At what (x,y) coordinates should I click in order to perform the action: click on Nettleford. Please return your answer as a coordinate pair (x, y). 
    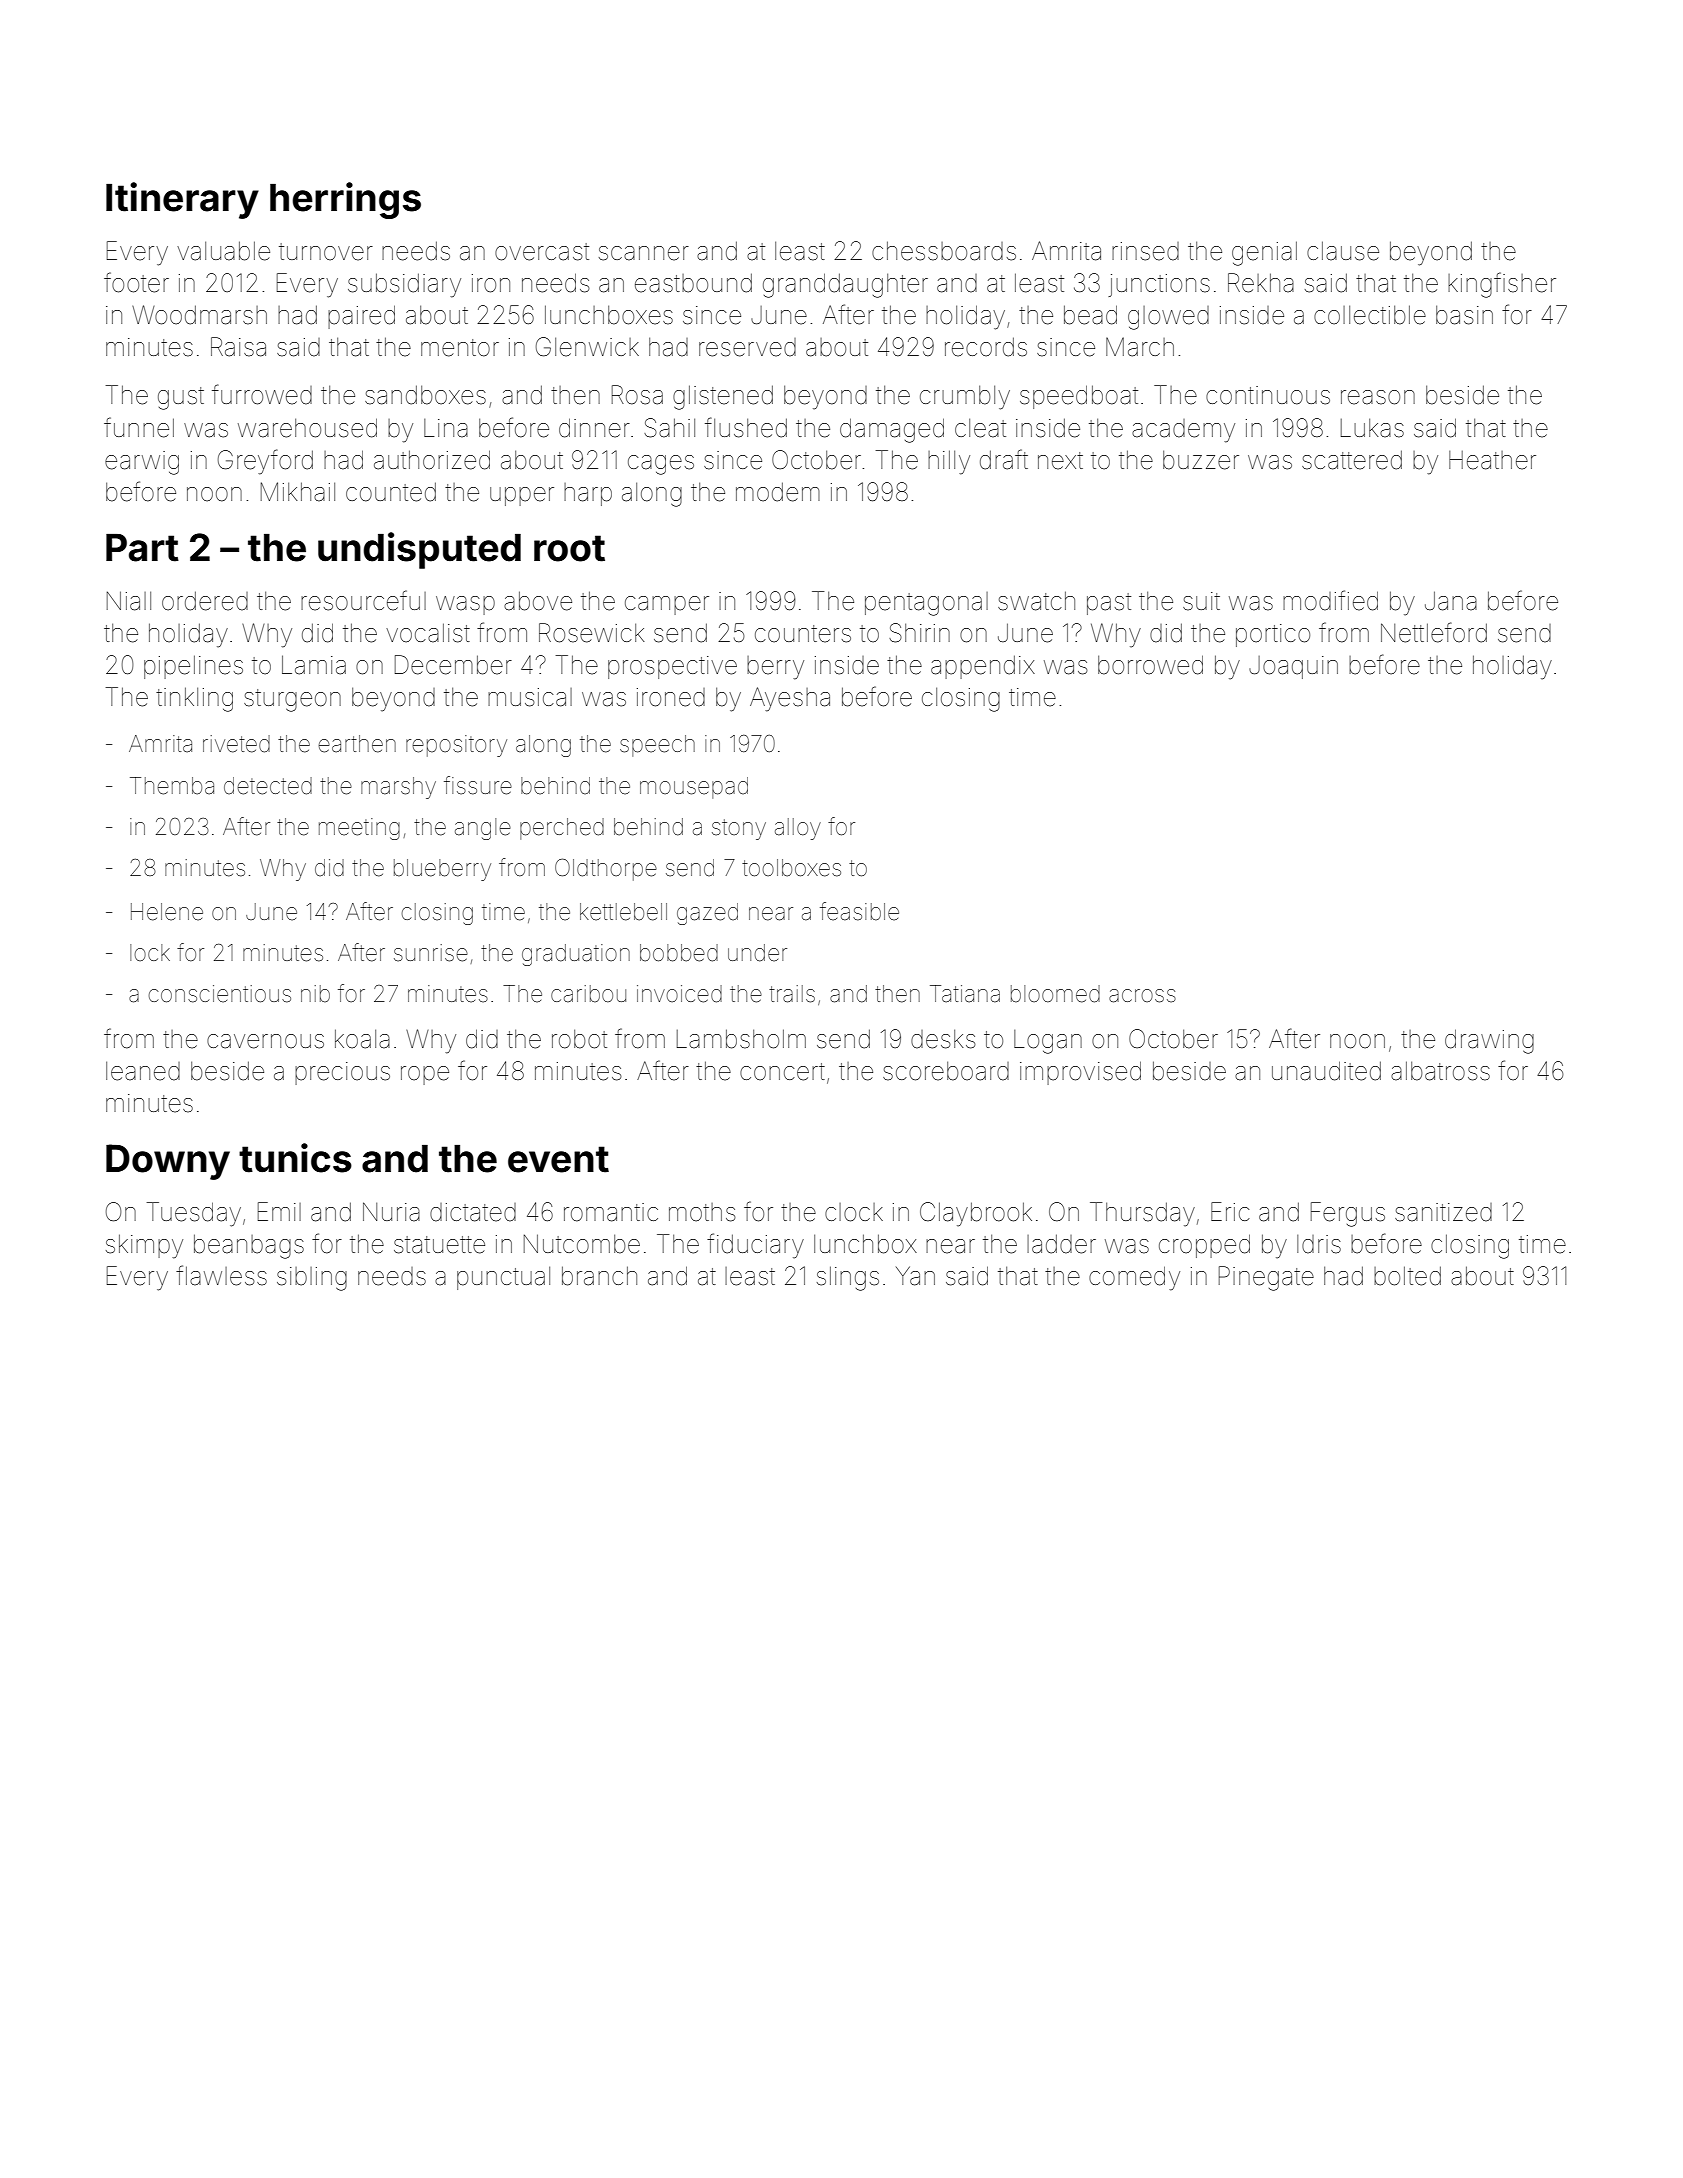
    Looking at the image, I should click on (1434, 632).
